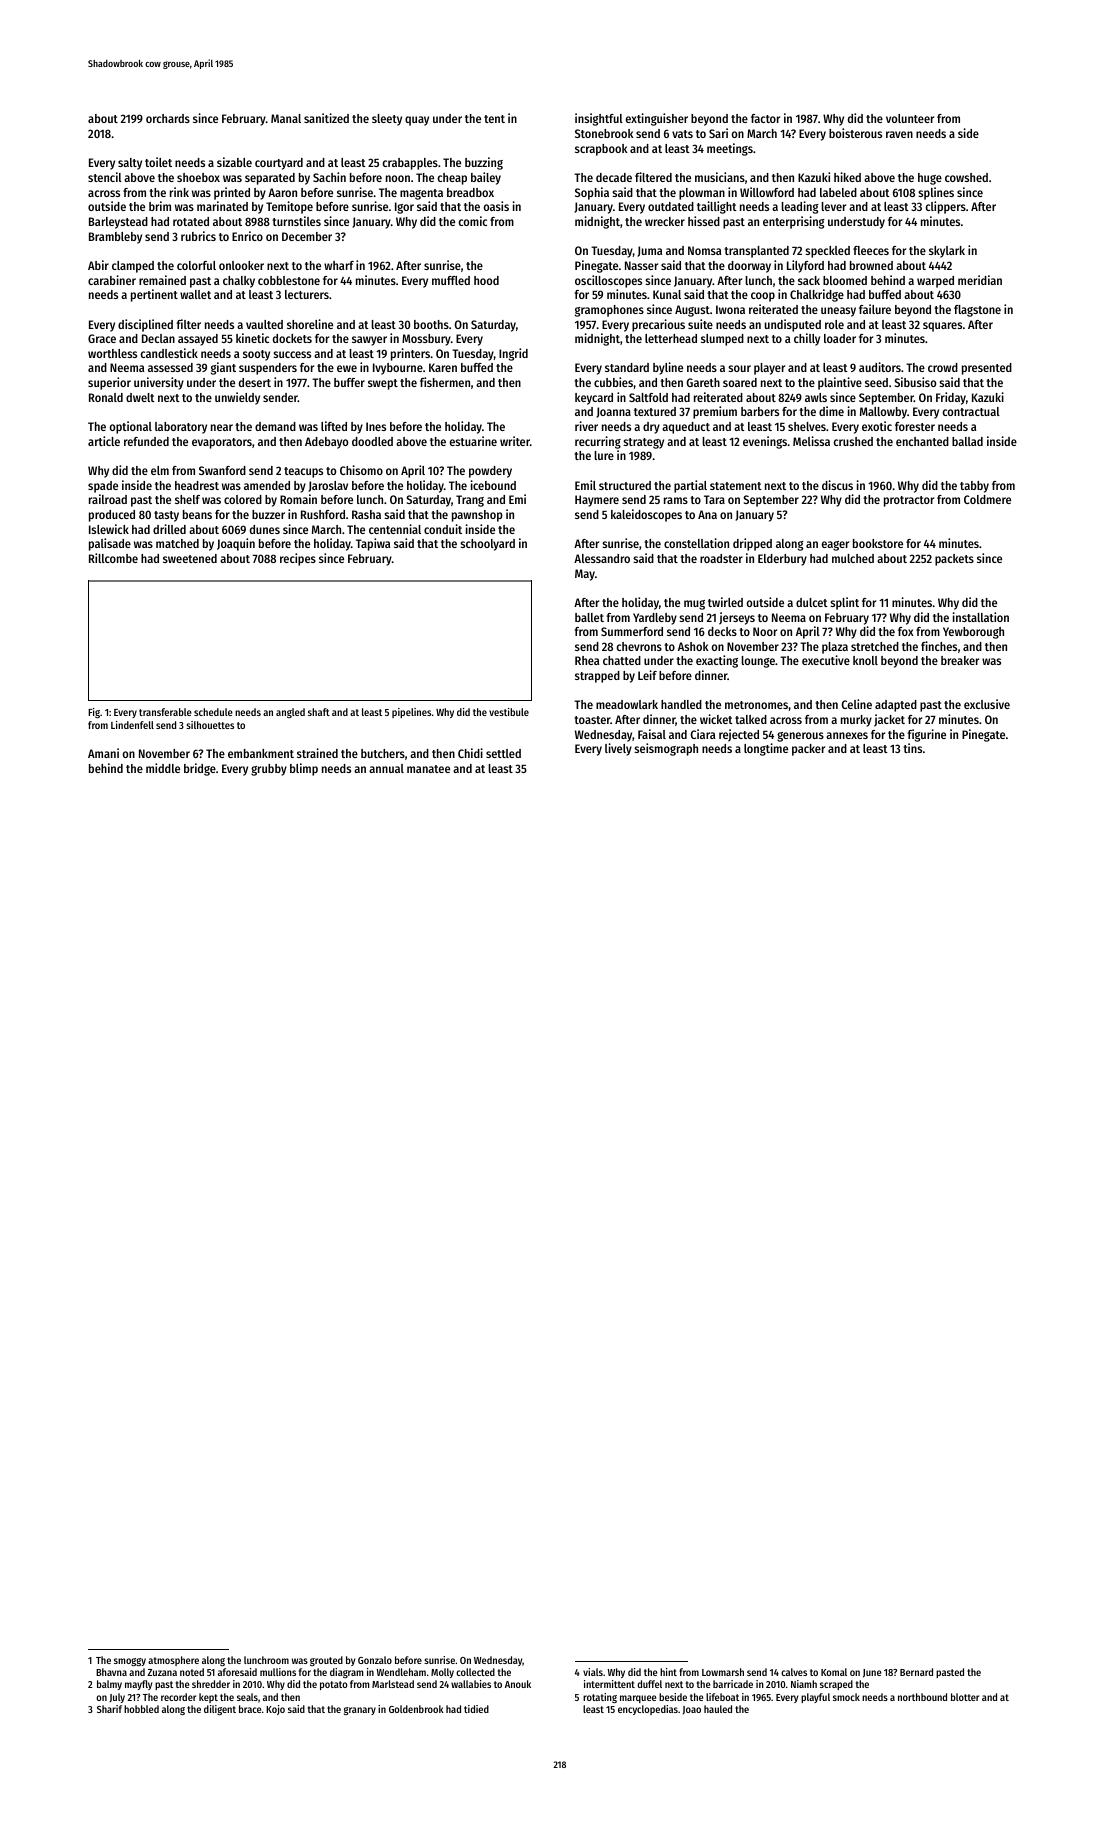  What do you see at coordinates (987, 704) in the page?
I see `exclusive` at bounding box center [987, 704].
